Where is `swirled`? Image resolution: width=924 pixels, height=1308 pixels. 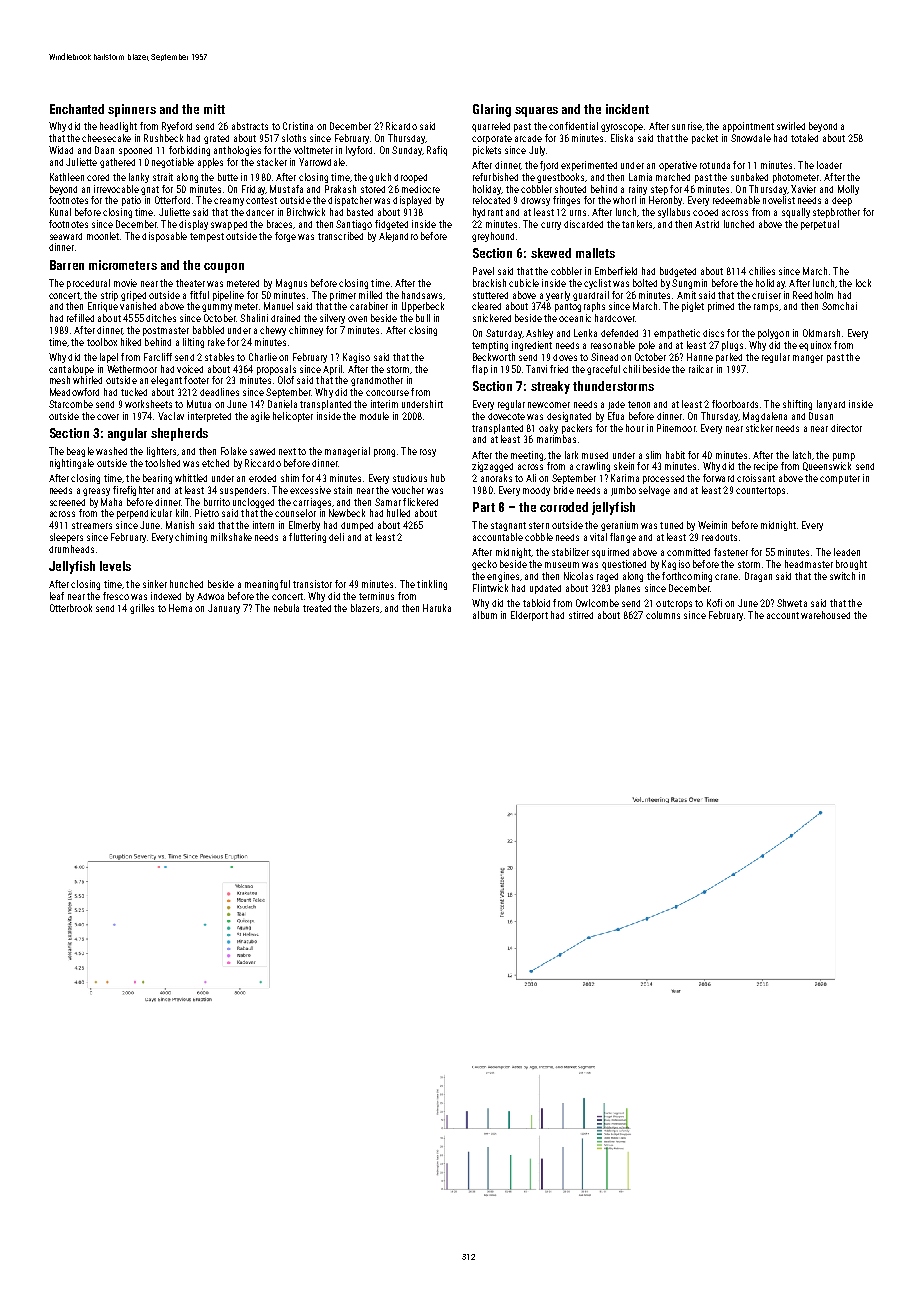
swirled is located at coordinates (791, 126).
